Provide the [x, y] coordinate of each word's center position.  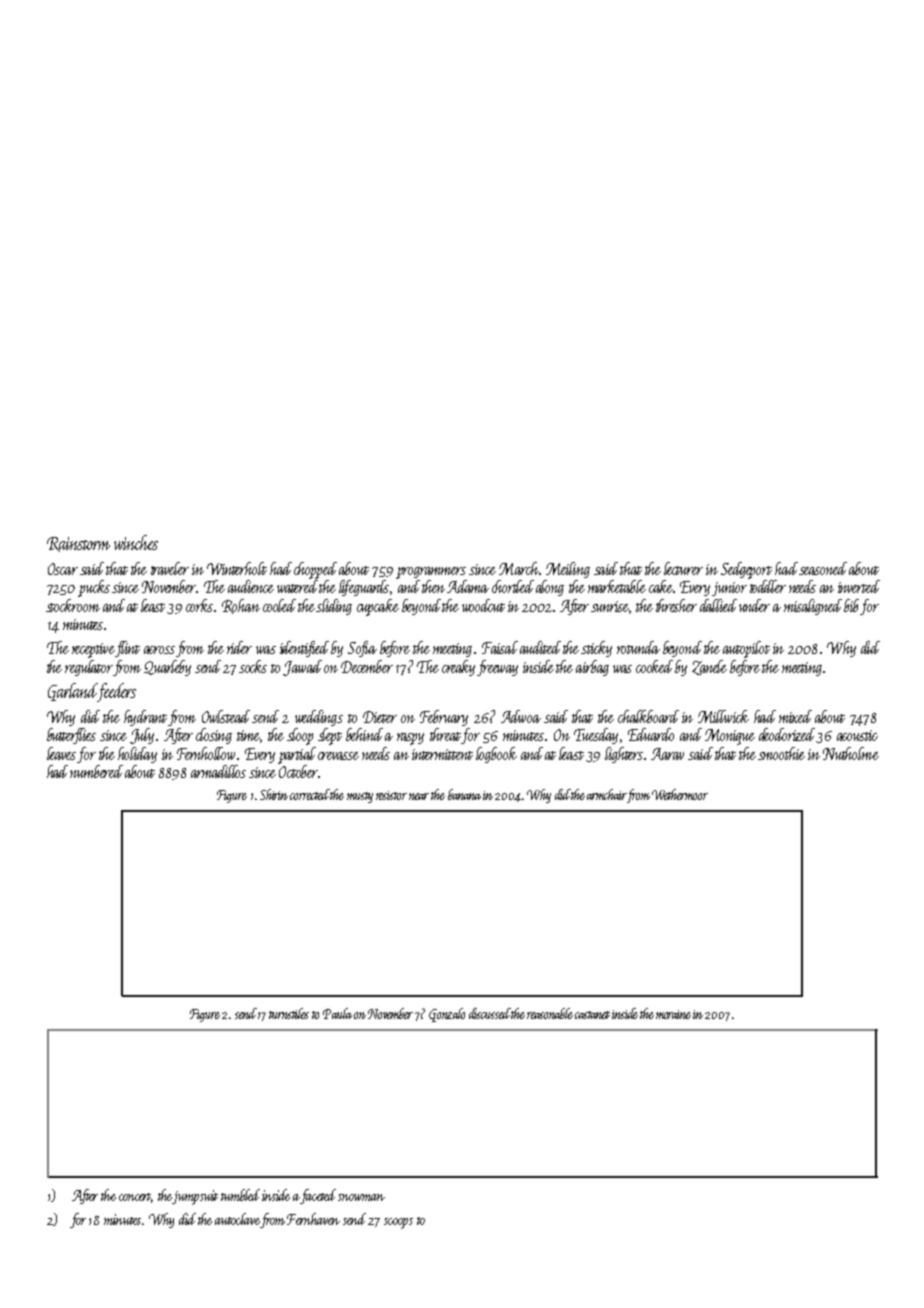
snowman [361, 1197]
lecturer [683, 568]
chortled [513, 586]
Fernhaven [313, 1219]
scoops [398, 1223]
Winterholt [237, 568]
